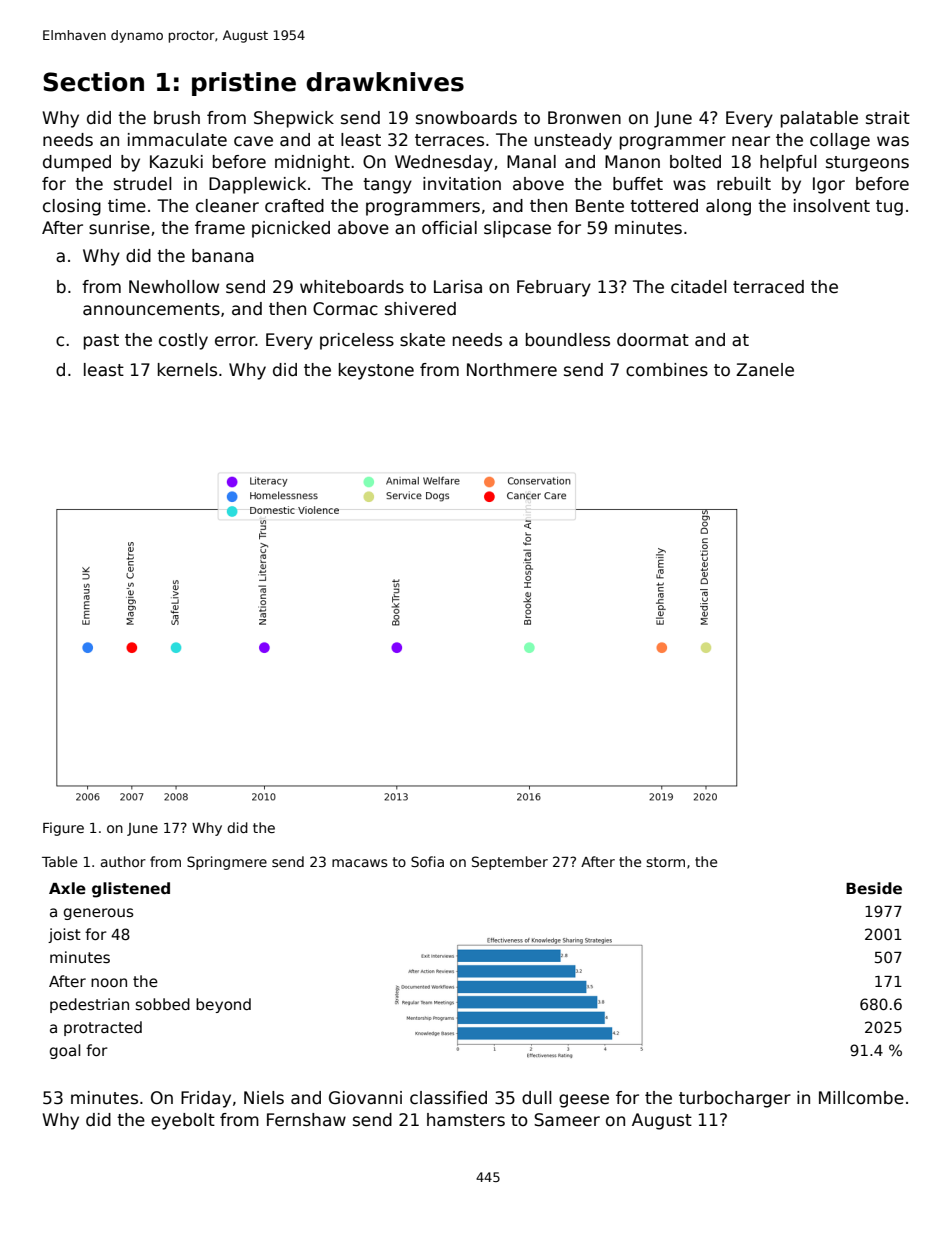 Image resolution: width=952 pixels, height=1233 pixels. Describe the element at coordinates (466, 1120) in the page. I see `hamsters` at that location.
